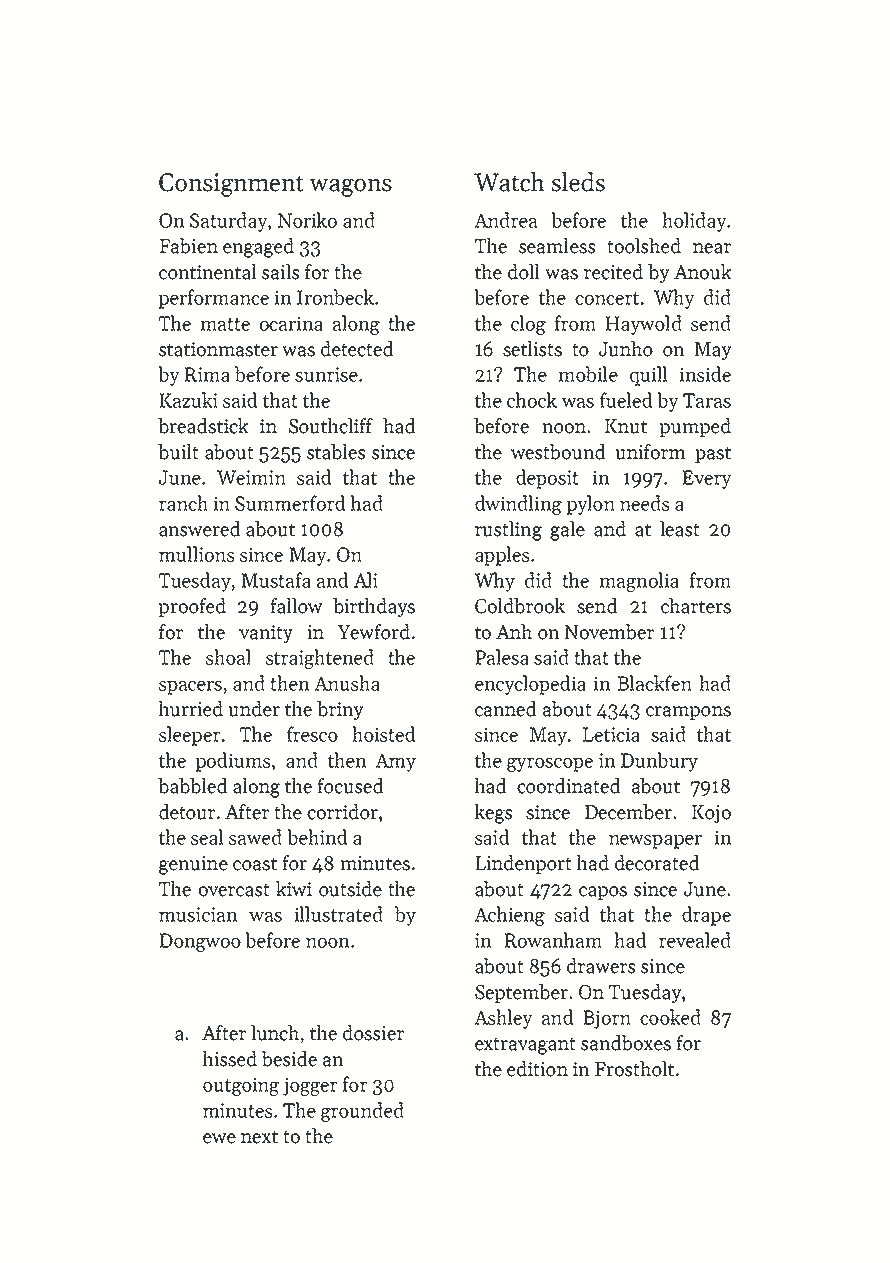 Image resolution: width=890 pixels, height=1263 pixels. What do you see at coordinates (493, 814) in the screenshot?
I see `kegs` at bounding box center [493, 814].
